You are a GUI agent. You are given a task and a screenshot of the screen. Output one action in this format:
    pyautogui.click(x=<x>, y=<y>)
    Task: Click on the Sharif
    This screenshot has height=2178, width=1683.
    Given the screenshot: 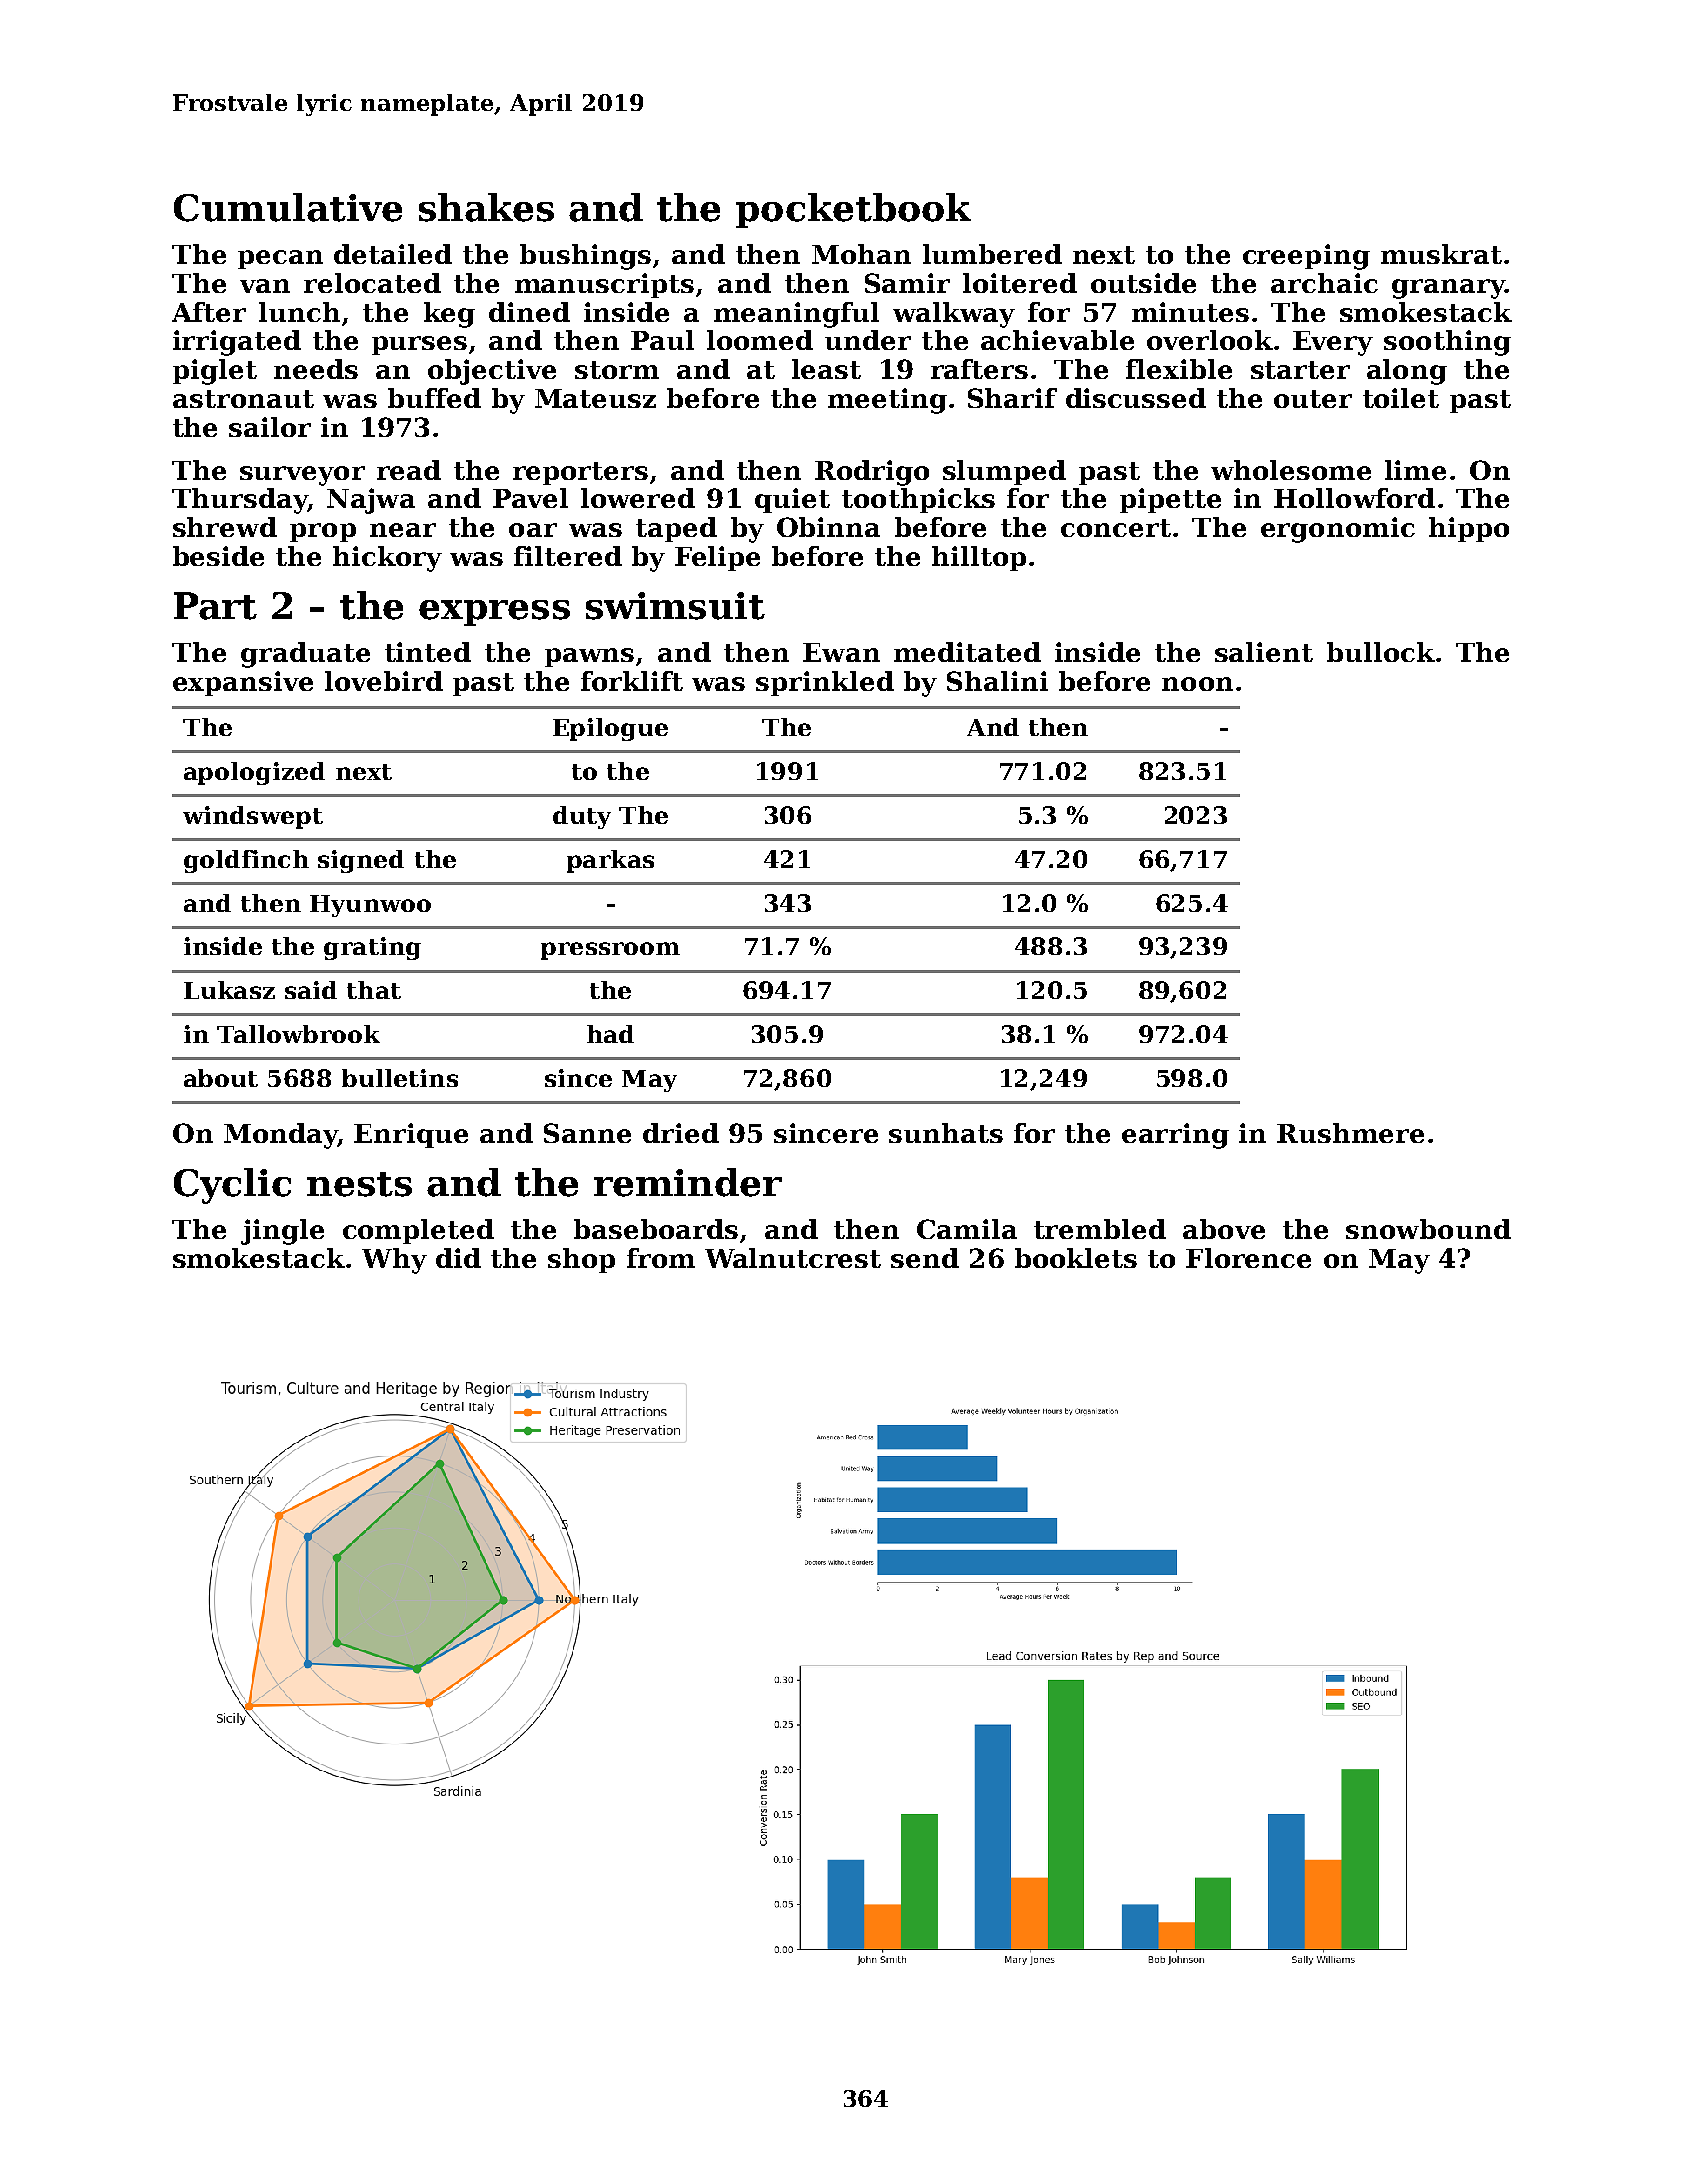 What is the action you would take?
    pyautogui.click(x=1012, y=398)
